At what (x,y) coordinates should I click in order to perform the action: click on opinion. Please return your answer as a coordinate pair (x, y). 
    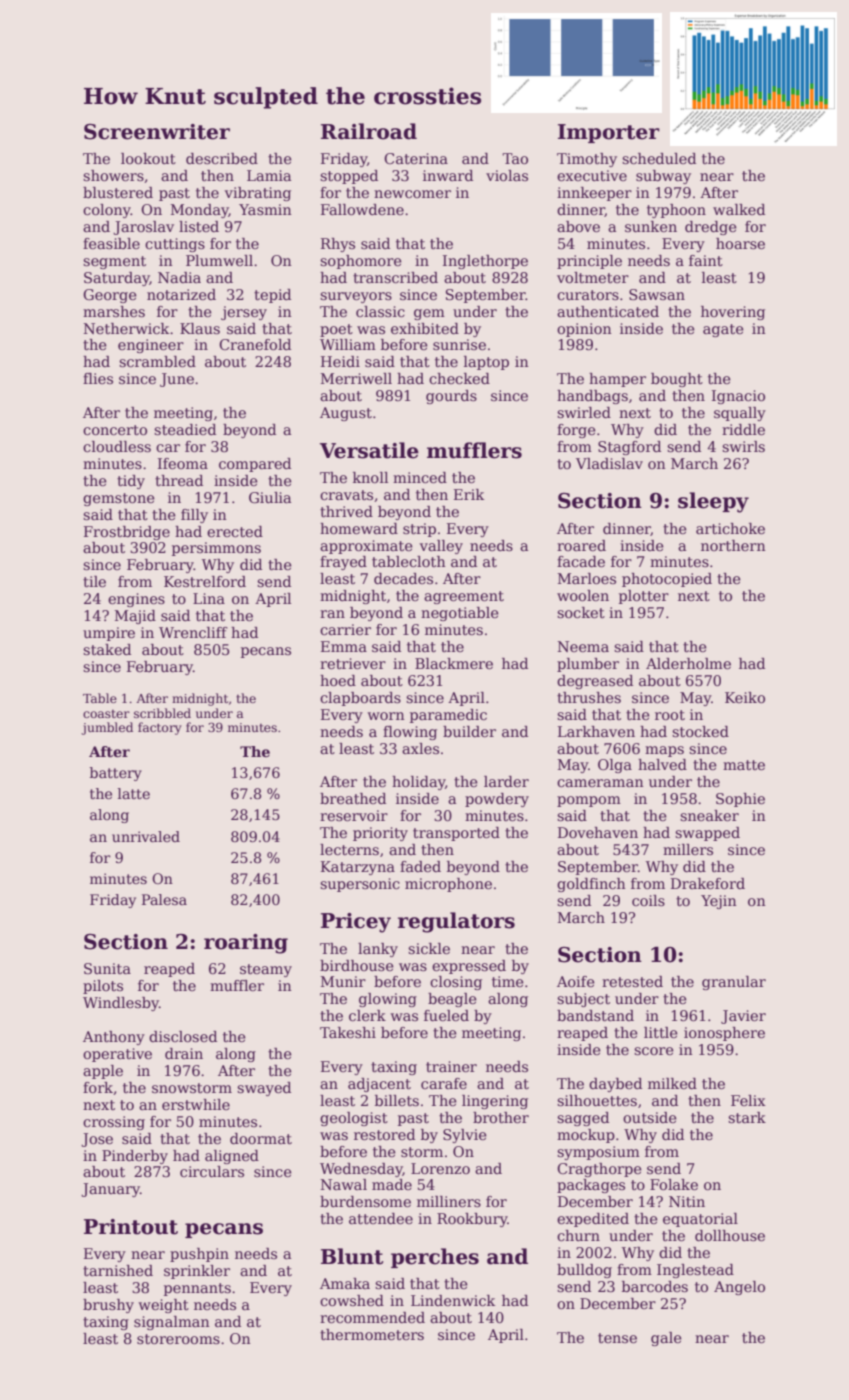
    Looking at the image, I should click on (584, 330).
